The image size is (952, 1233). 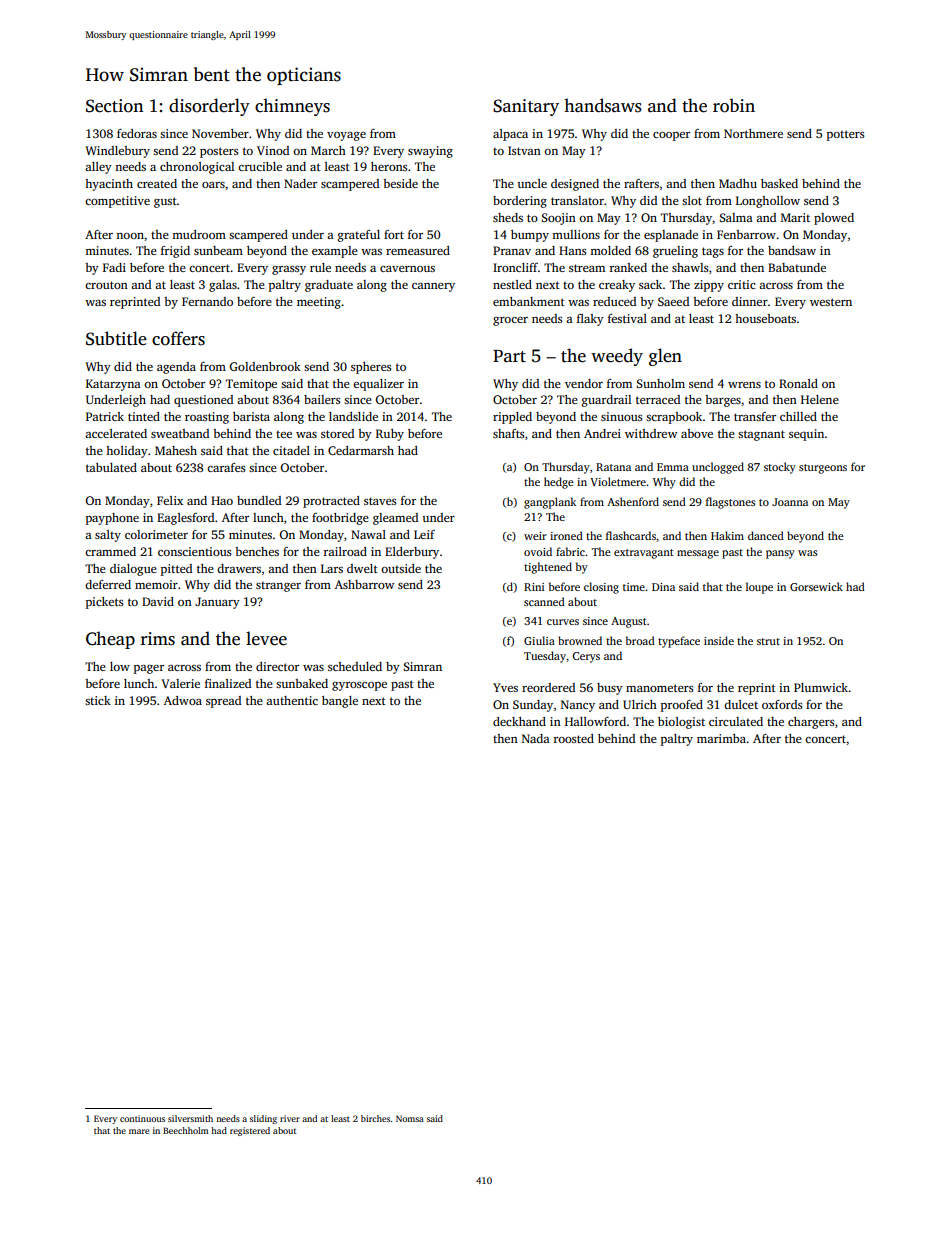 I want to click on birches, so click(x=375, y=1118).
